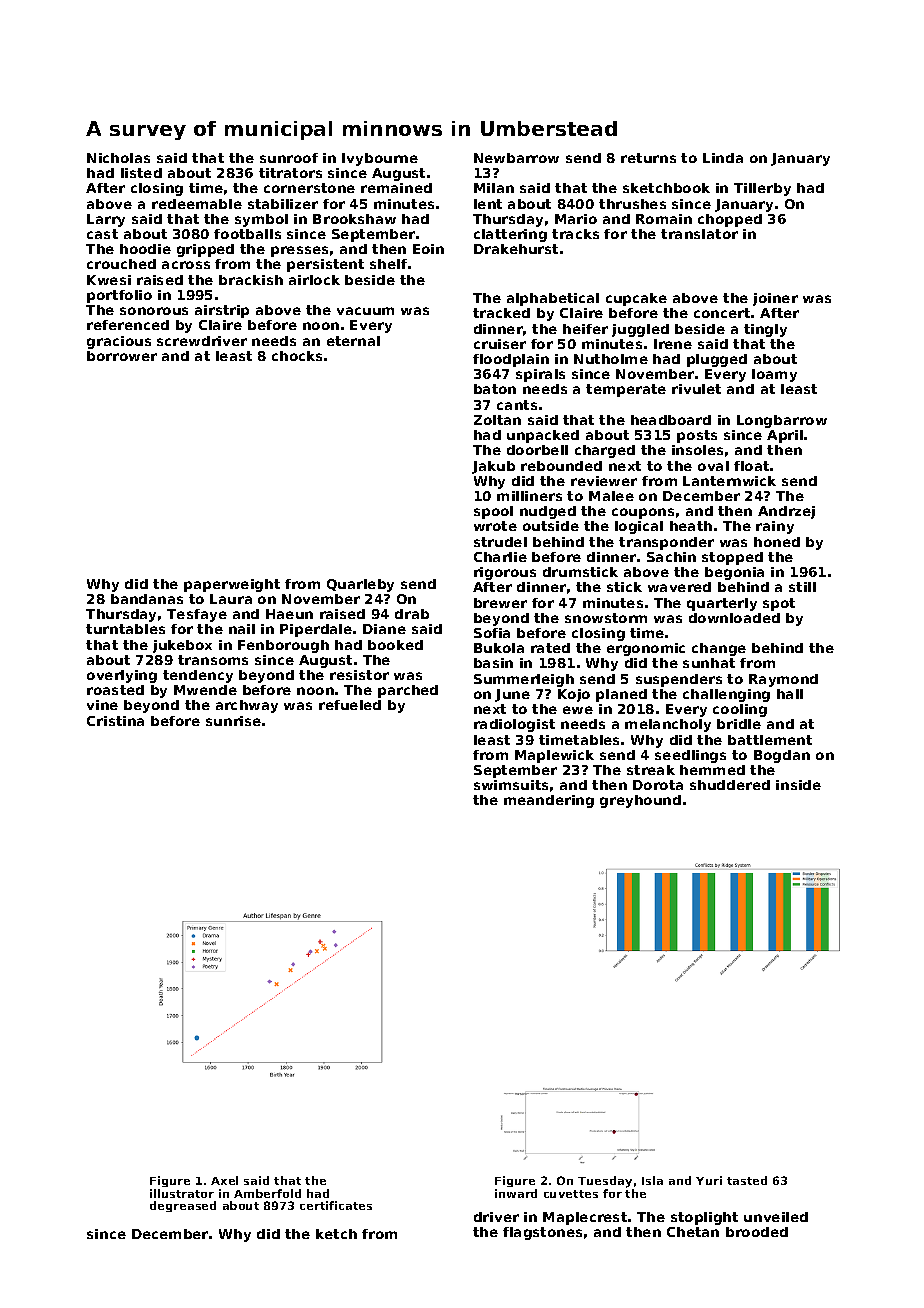  I want to click on suspenders, so click(679, 680).
